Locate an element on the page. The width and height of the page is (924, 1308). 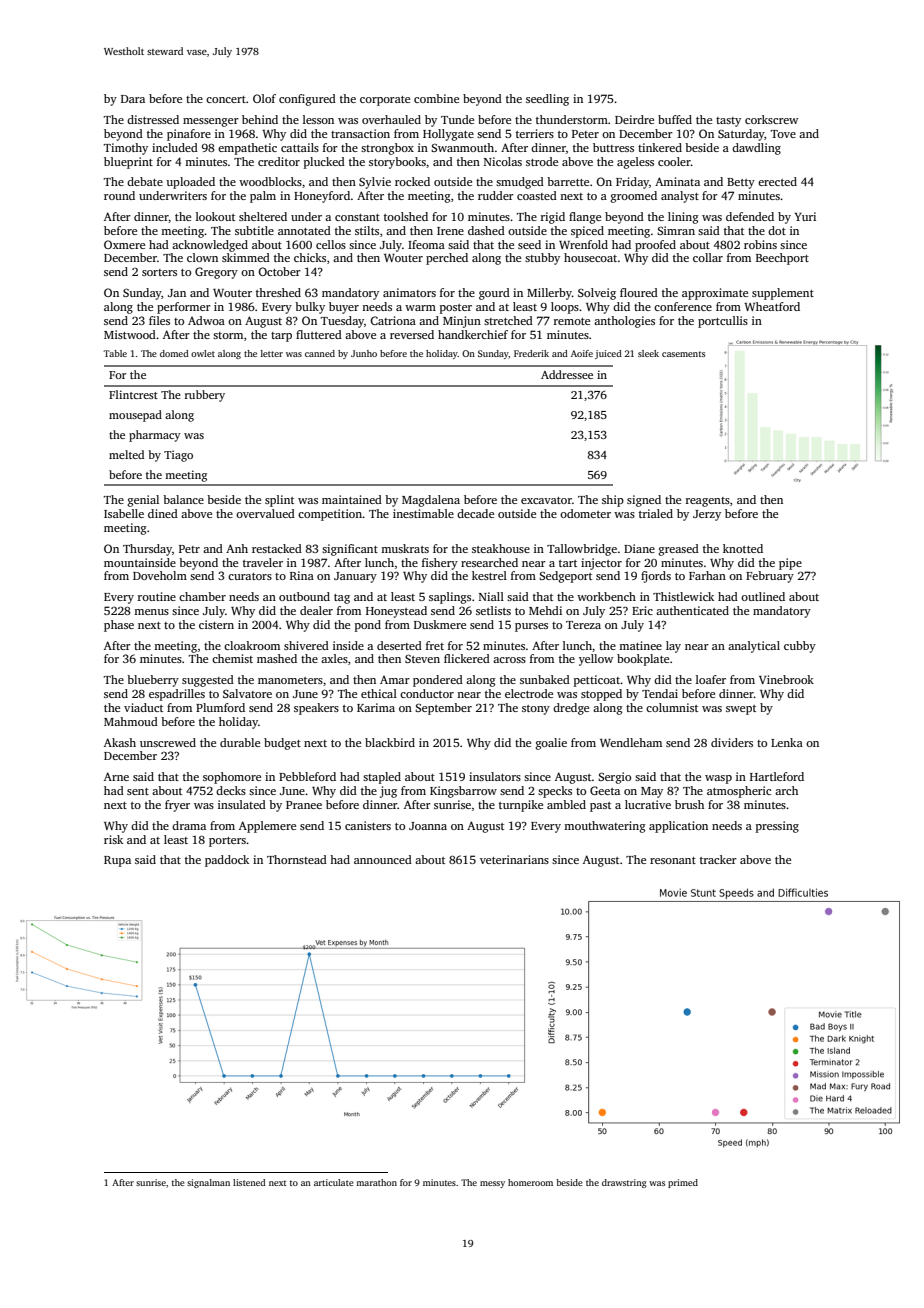
listened is located at coordinates (249, 1182).
